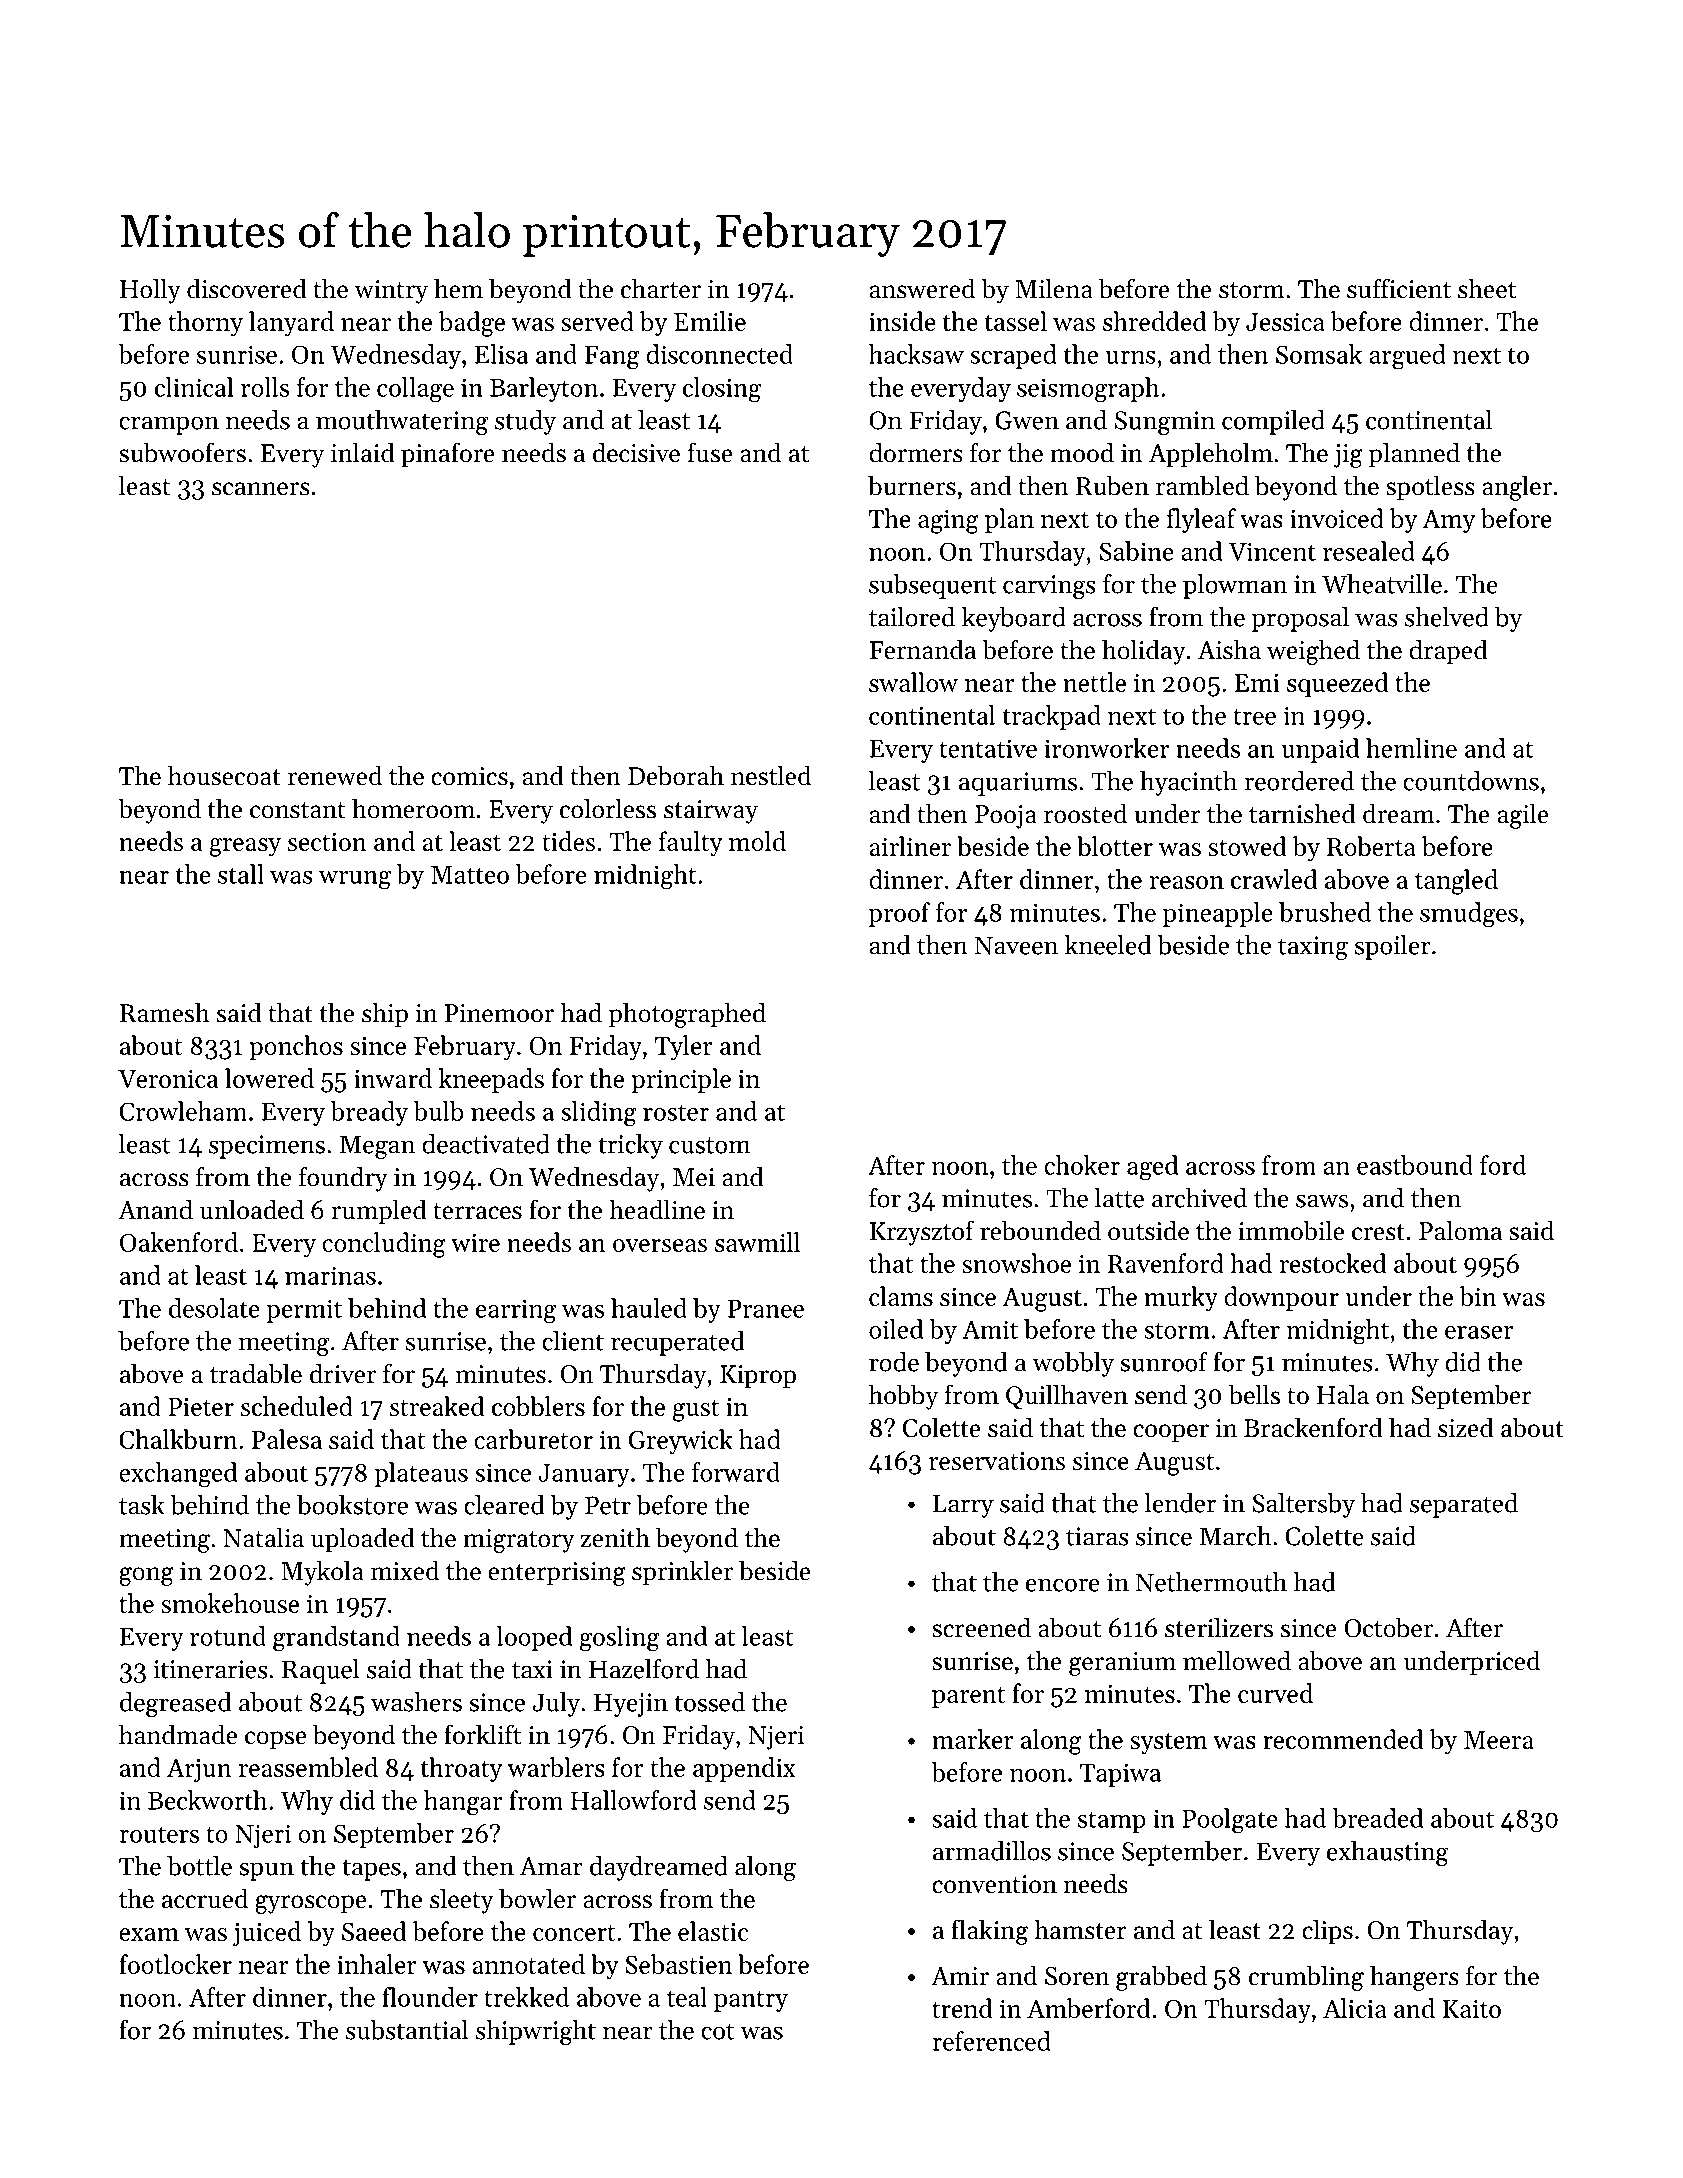 Image resolution: width=1683 pixels, height=2178 pixels. What do you see at coordinates (1320, 750) in the page?
I see `unpaid` at bounding box center [1320, 750].
